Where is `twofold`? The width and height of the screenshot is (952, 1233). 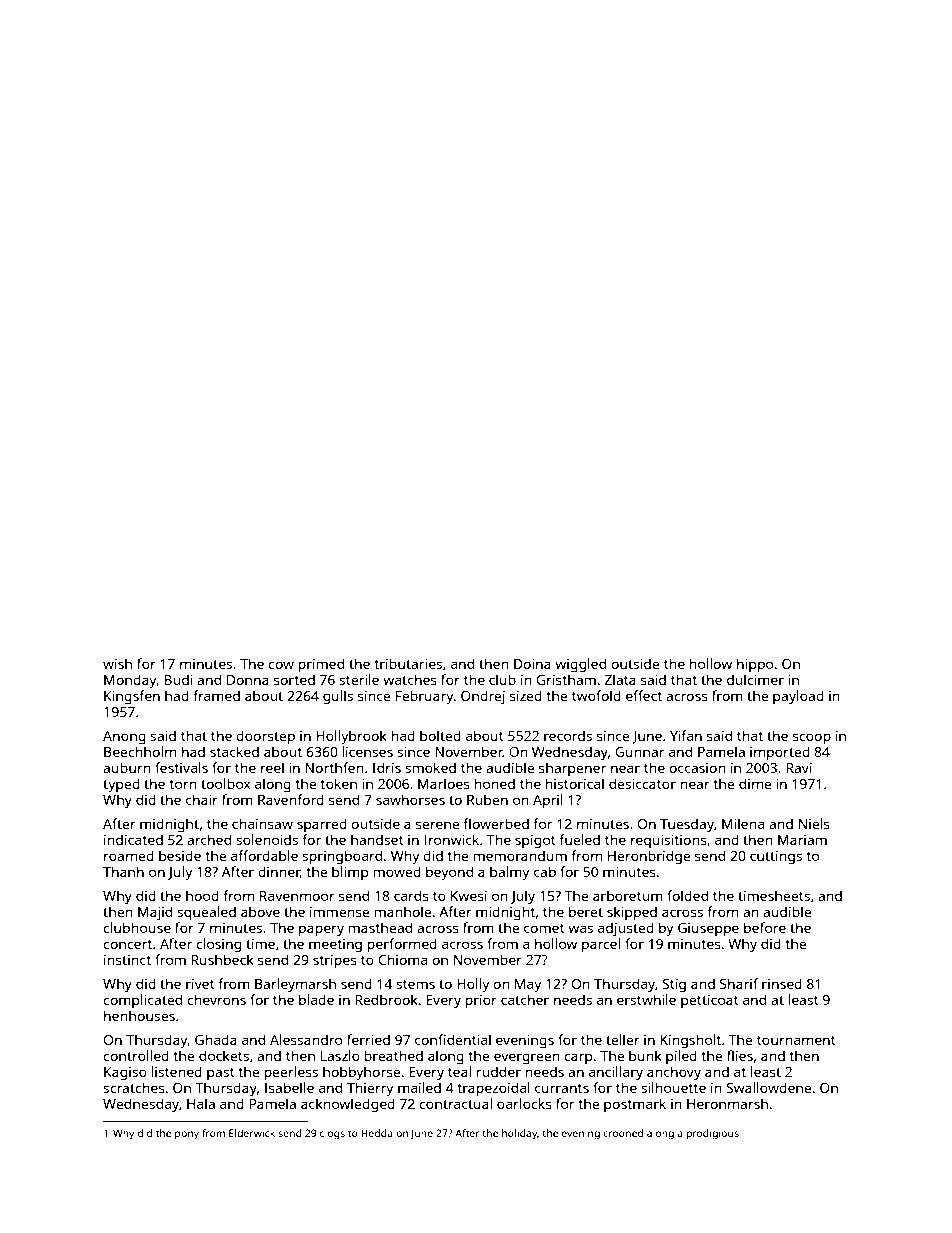 twofold is located at coordinates (596, 695).
